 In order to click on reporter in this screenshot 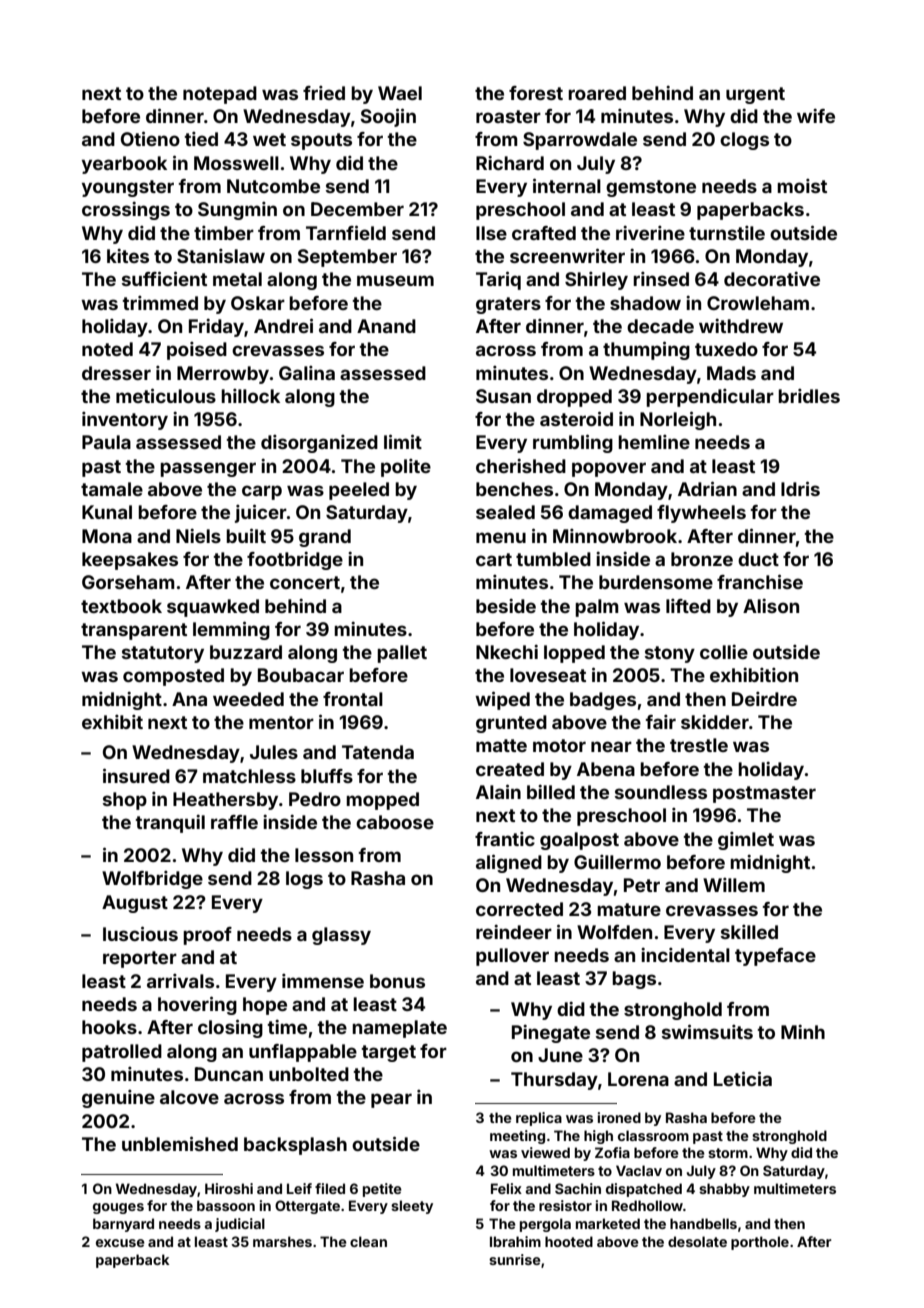, I will do `click(140, 959)`.
